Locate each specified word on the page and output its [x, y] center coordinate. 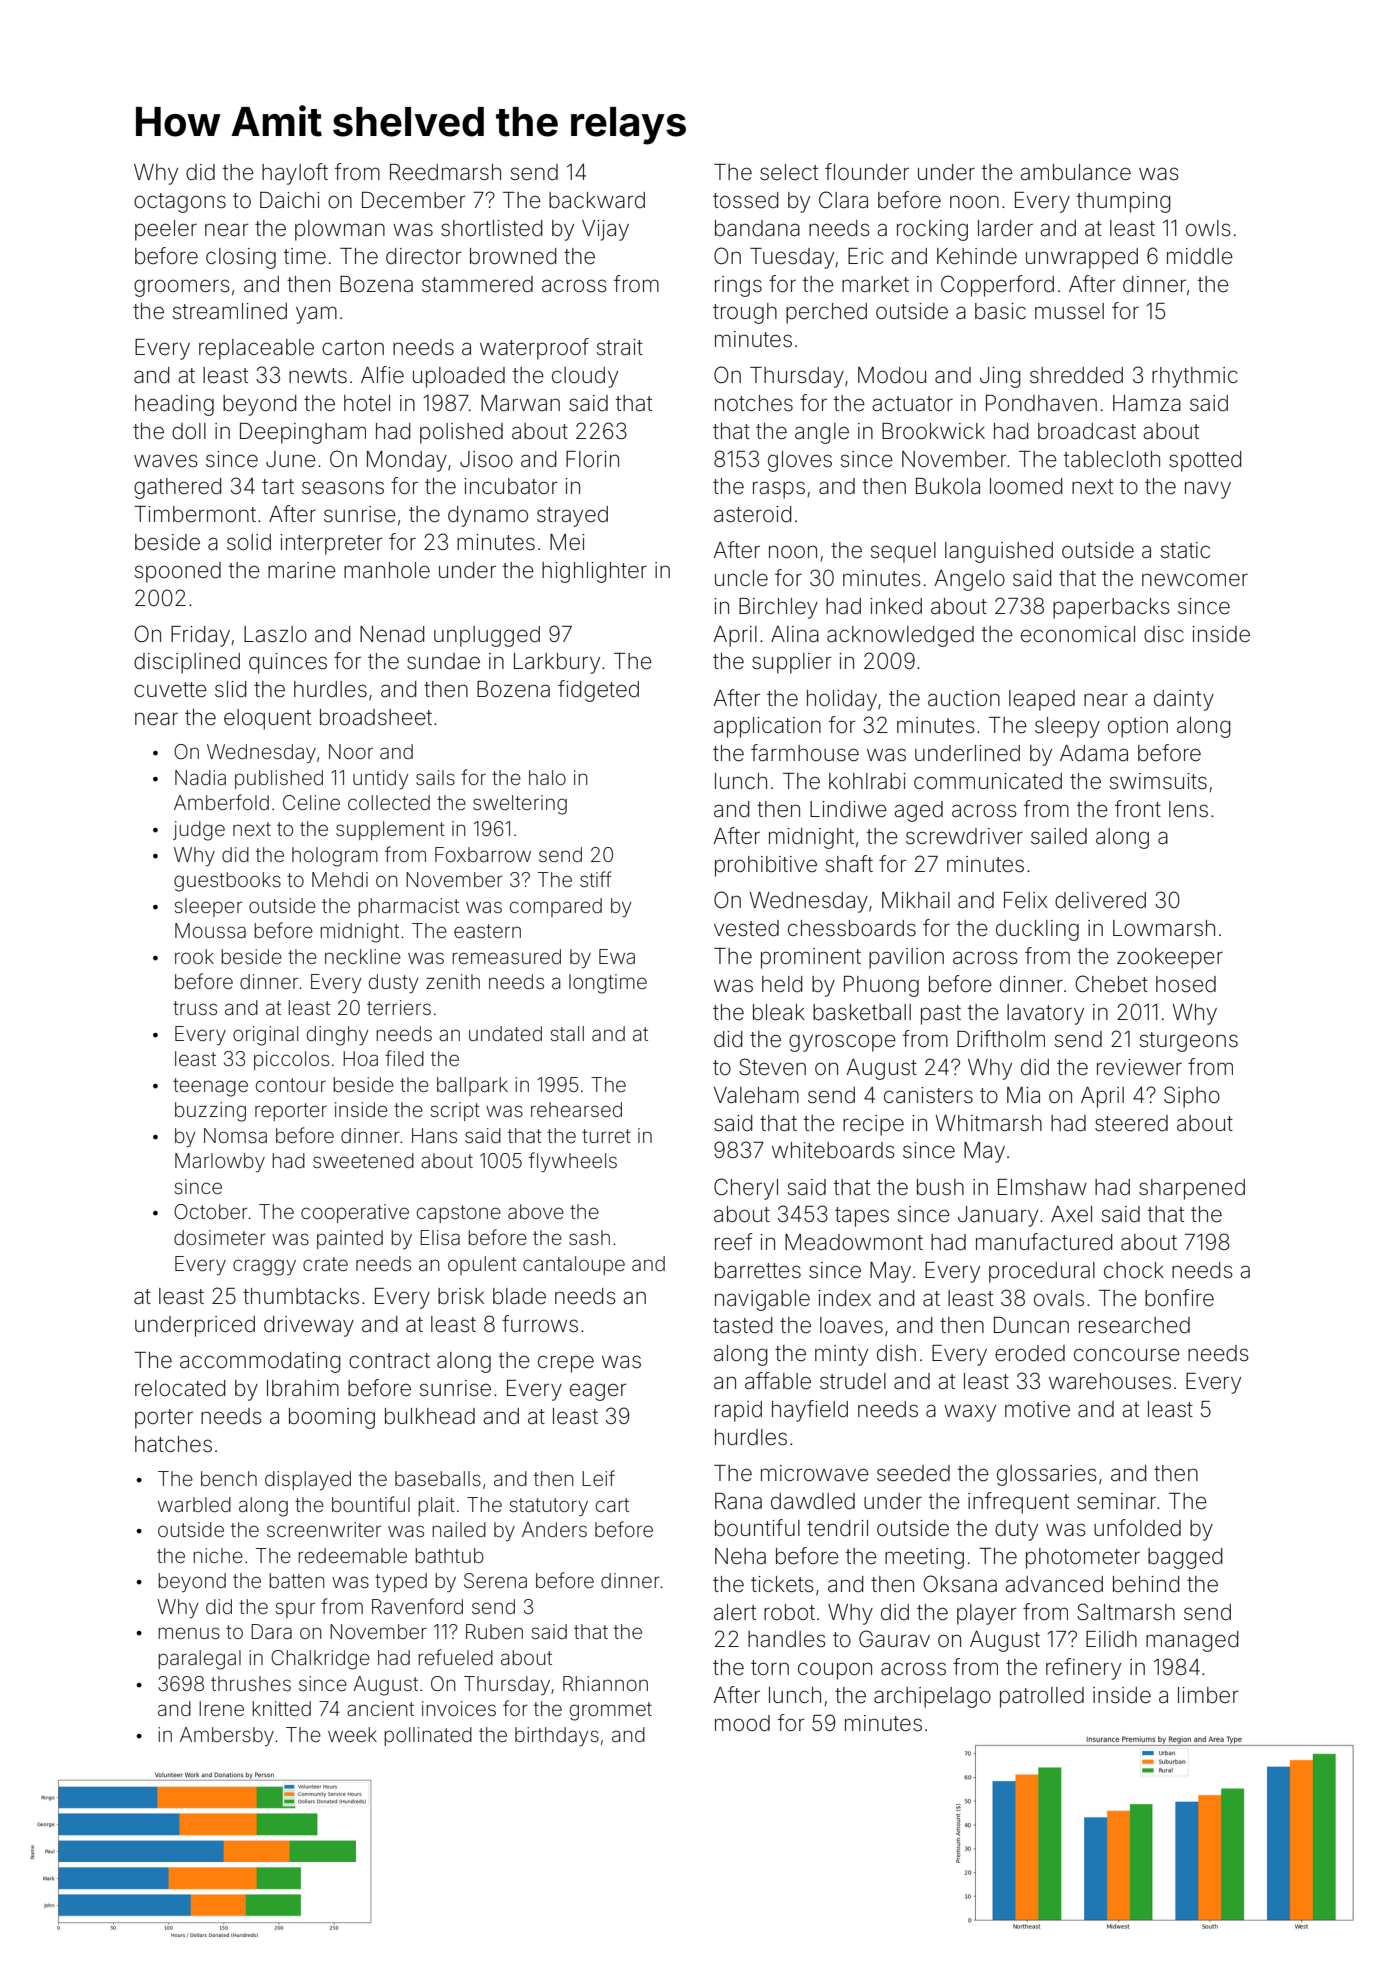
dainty [1184, 700]
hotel [367, 403]
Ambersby [227, 1736]
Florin [592, 459]
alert [735, 1612]
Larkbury [557, 663]
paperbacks [1111, 608]
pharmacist [408, 907]
